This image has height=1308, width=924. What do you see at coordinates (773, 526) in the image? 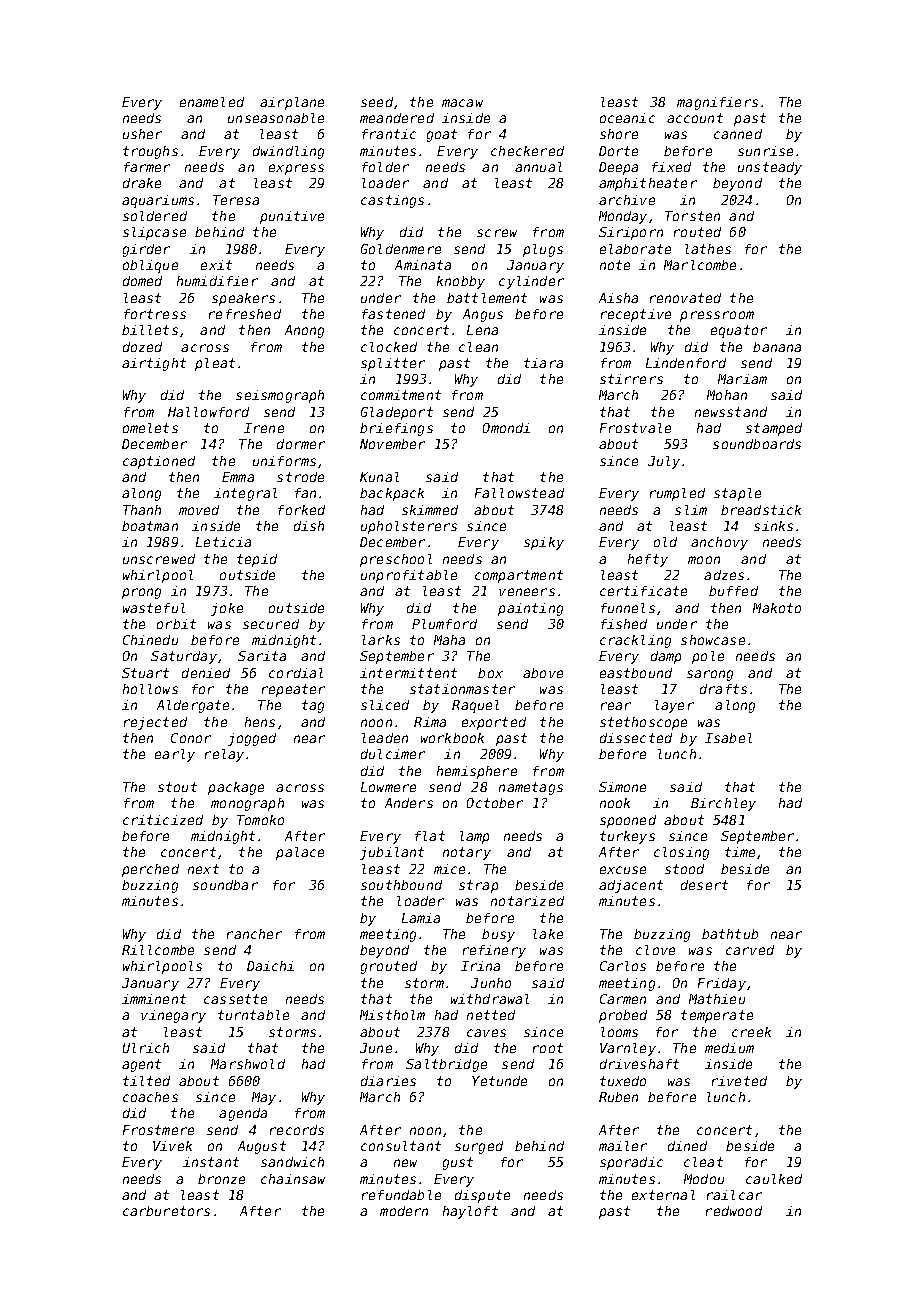
I see `sinks` at bounding box center [773, 526].
